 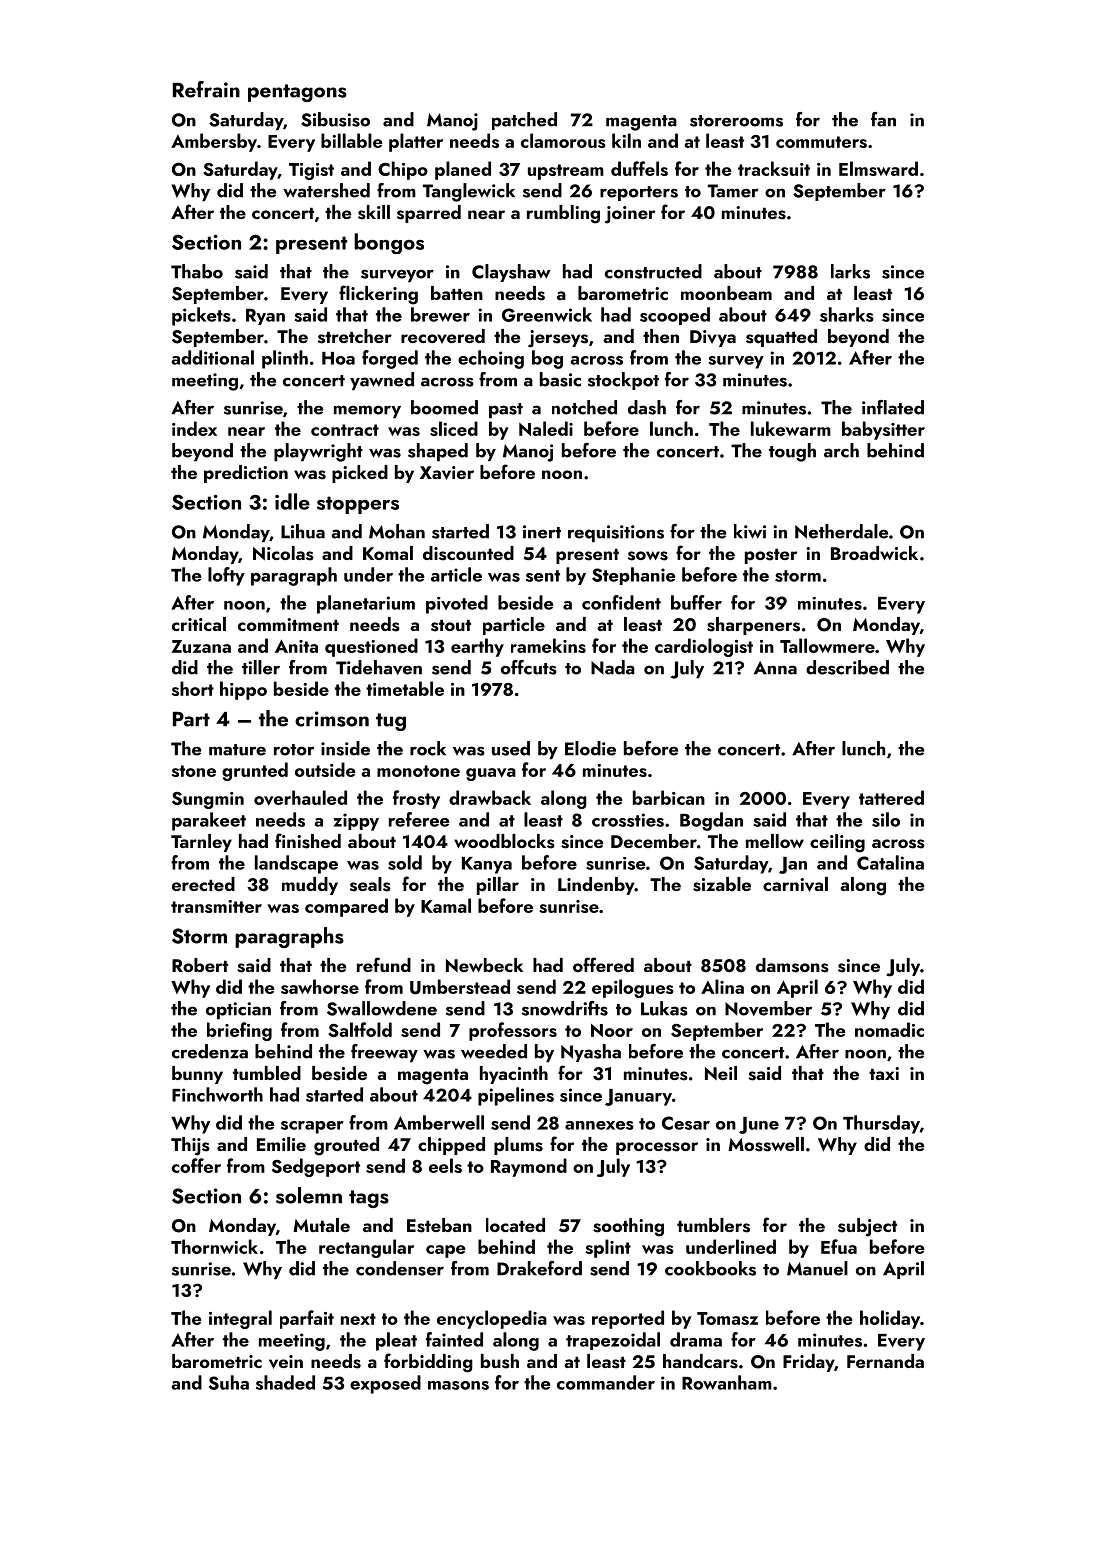 I want to click on soothing, so click(x=628, y=1227).
